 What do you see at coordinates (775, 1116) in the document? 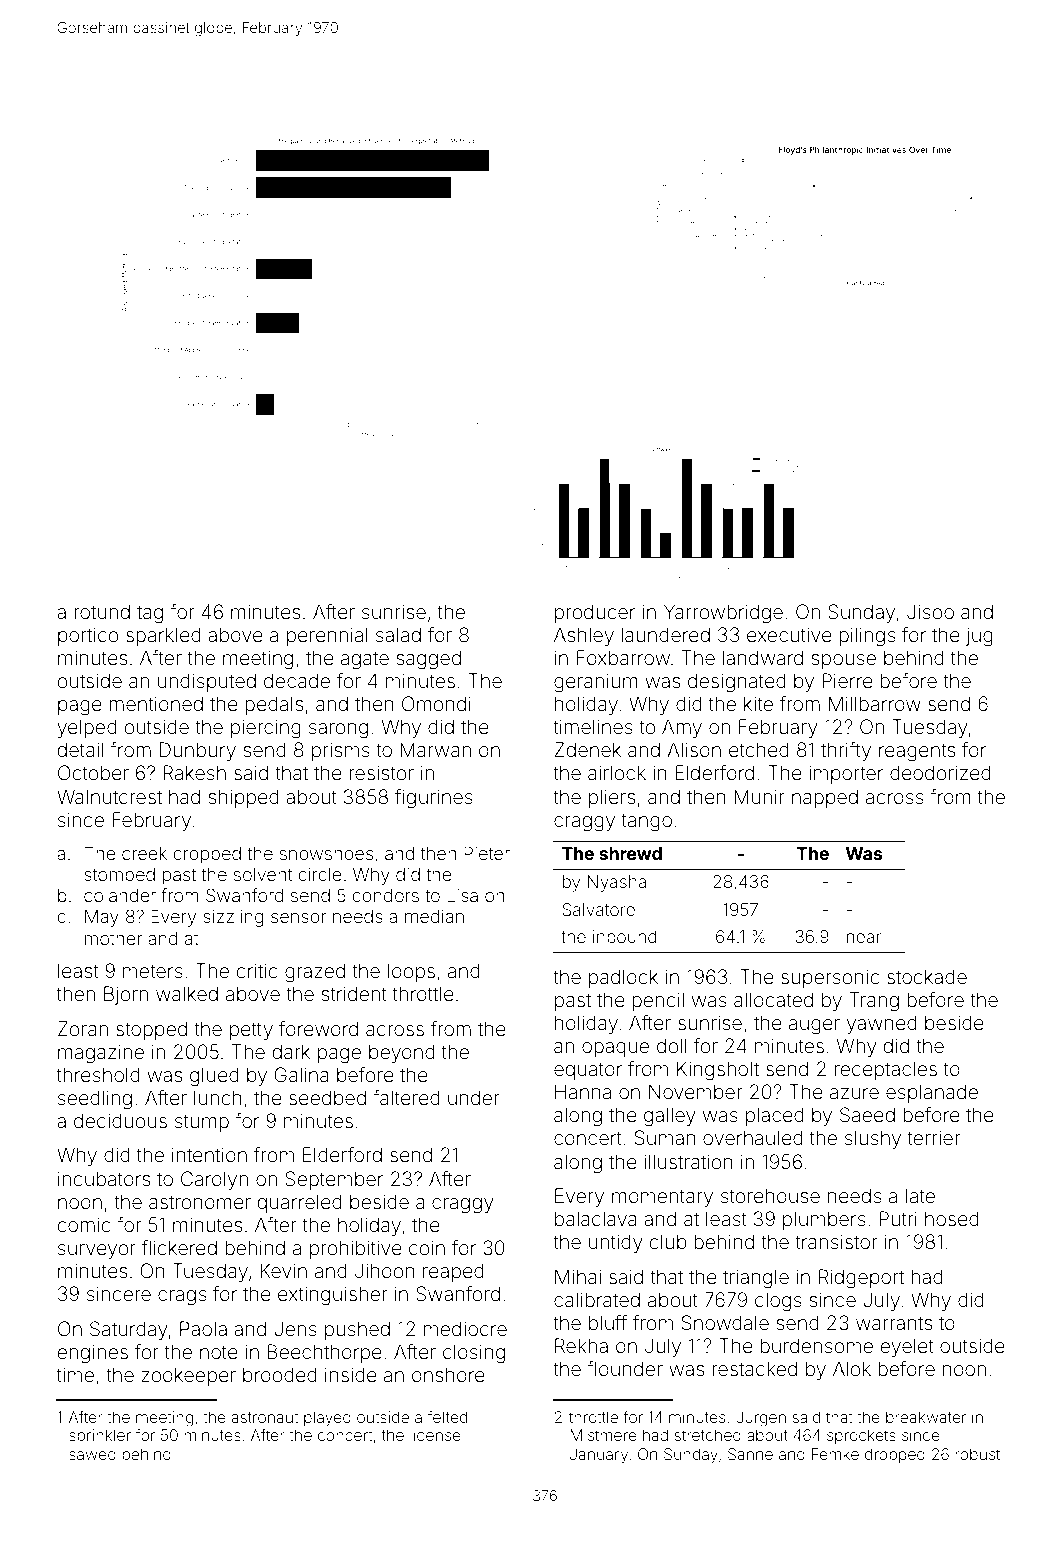
I see `placed` at bounding box center [775, 1116].
